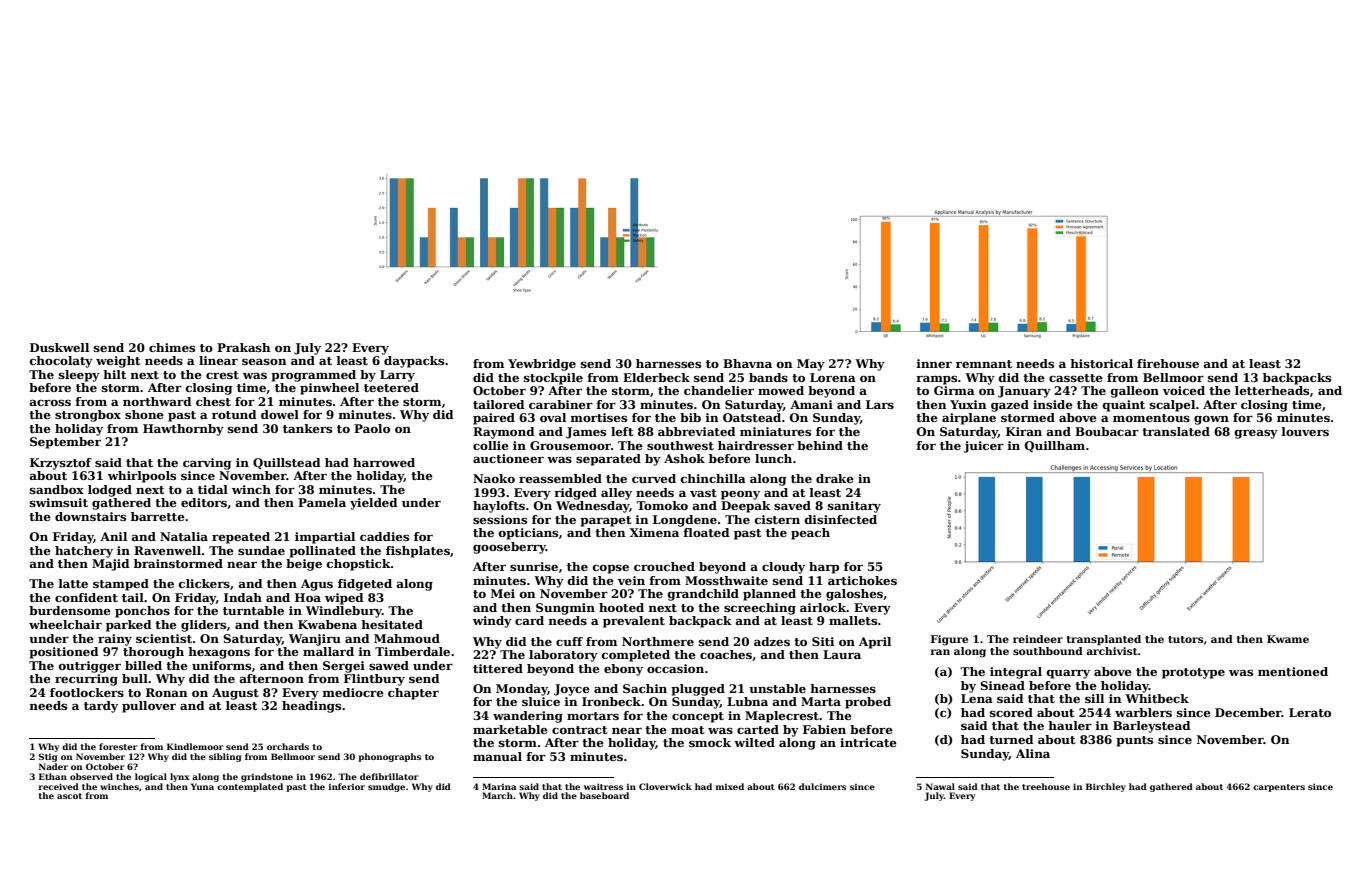 This image has height=887, width=1372. Describe the element at coordinates (862, 580) in the image. I see `artichokes` at that location.
